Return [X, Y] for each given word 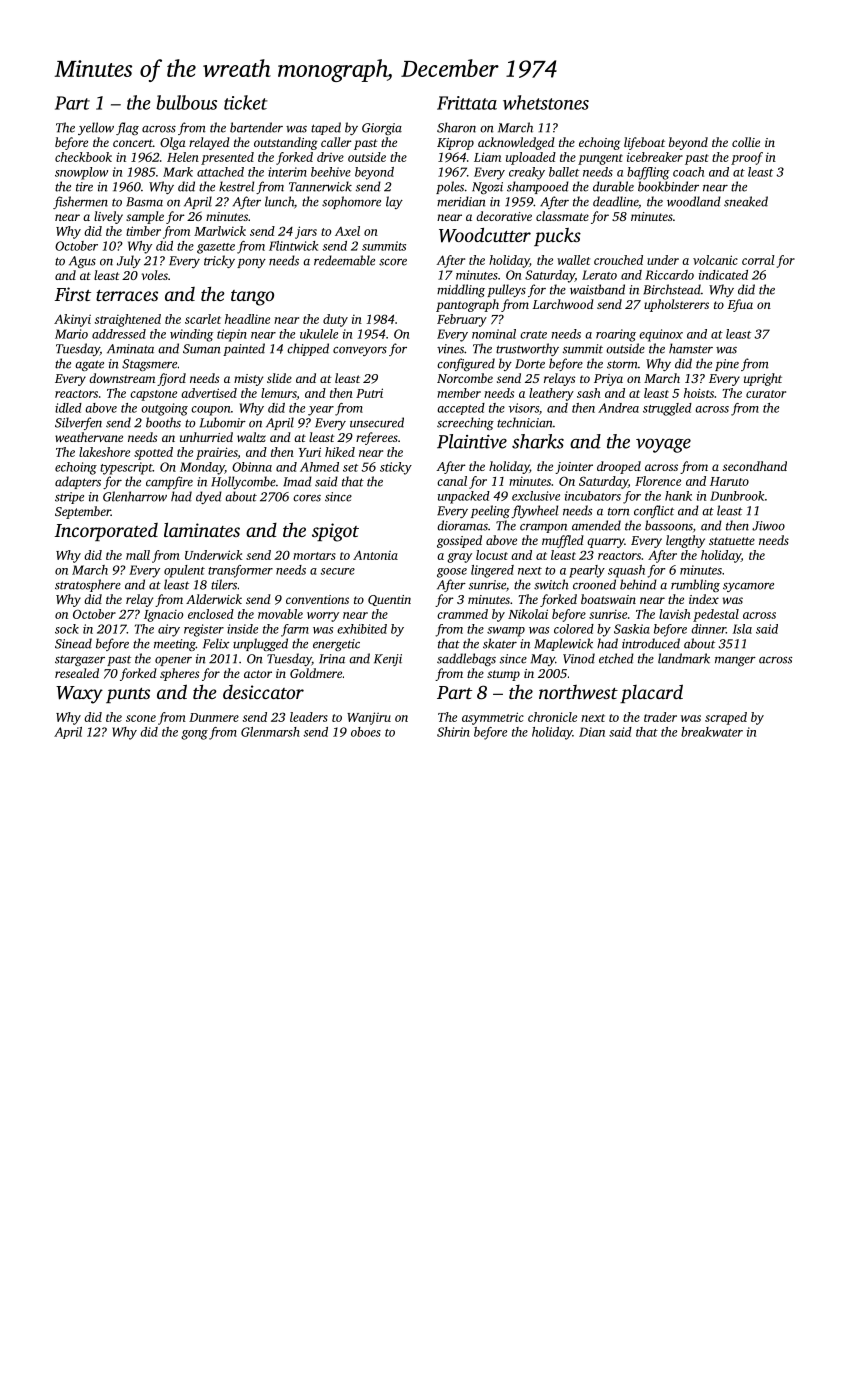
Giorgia [382, 129]
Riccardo [669, 275]
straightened [128, 320]
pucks [557, 237]
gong [194, 735]
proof [747, 158]
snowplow [81, 173]
